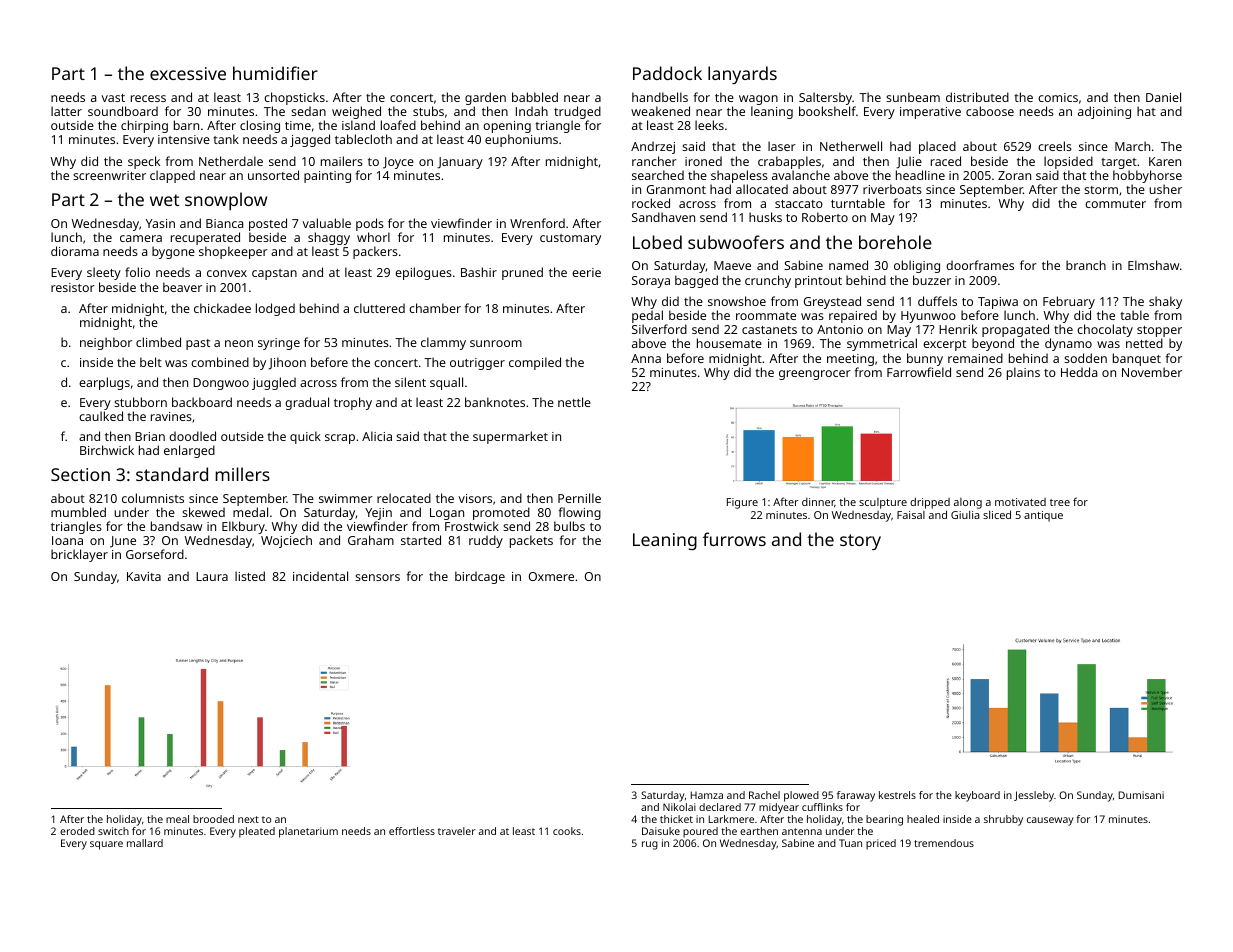 Image resolution: width=1233 pixels, height=952 pixels. Describe the element at coordinates (801, 796) in the screenshot. I see `plowed` at that location.
